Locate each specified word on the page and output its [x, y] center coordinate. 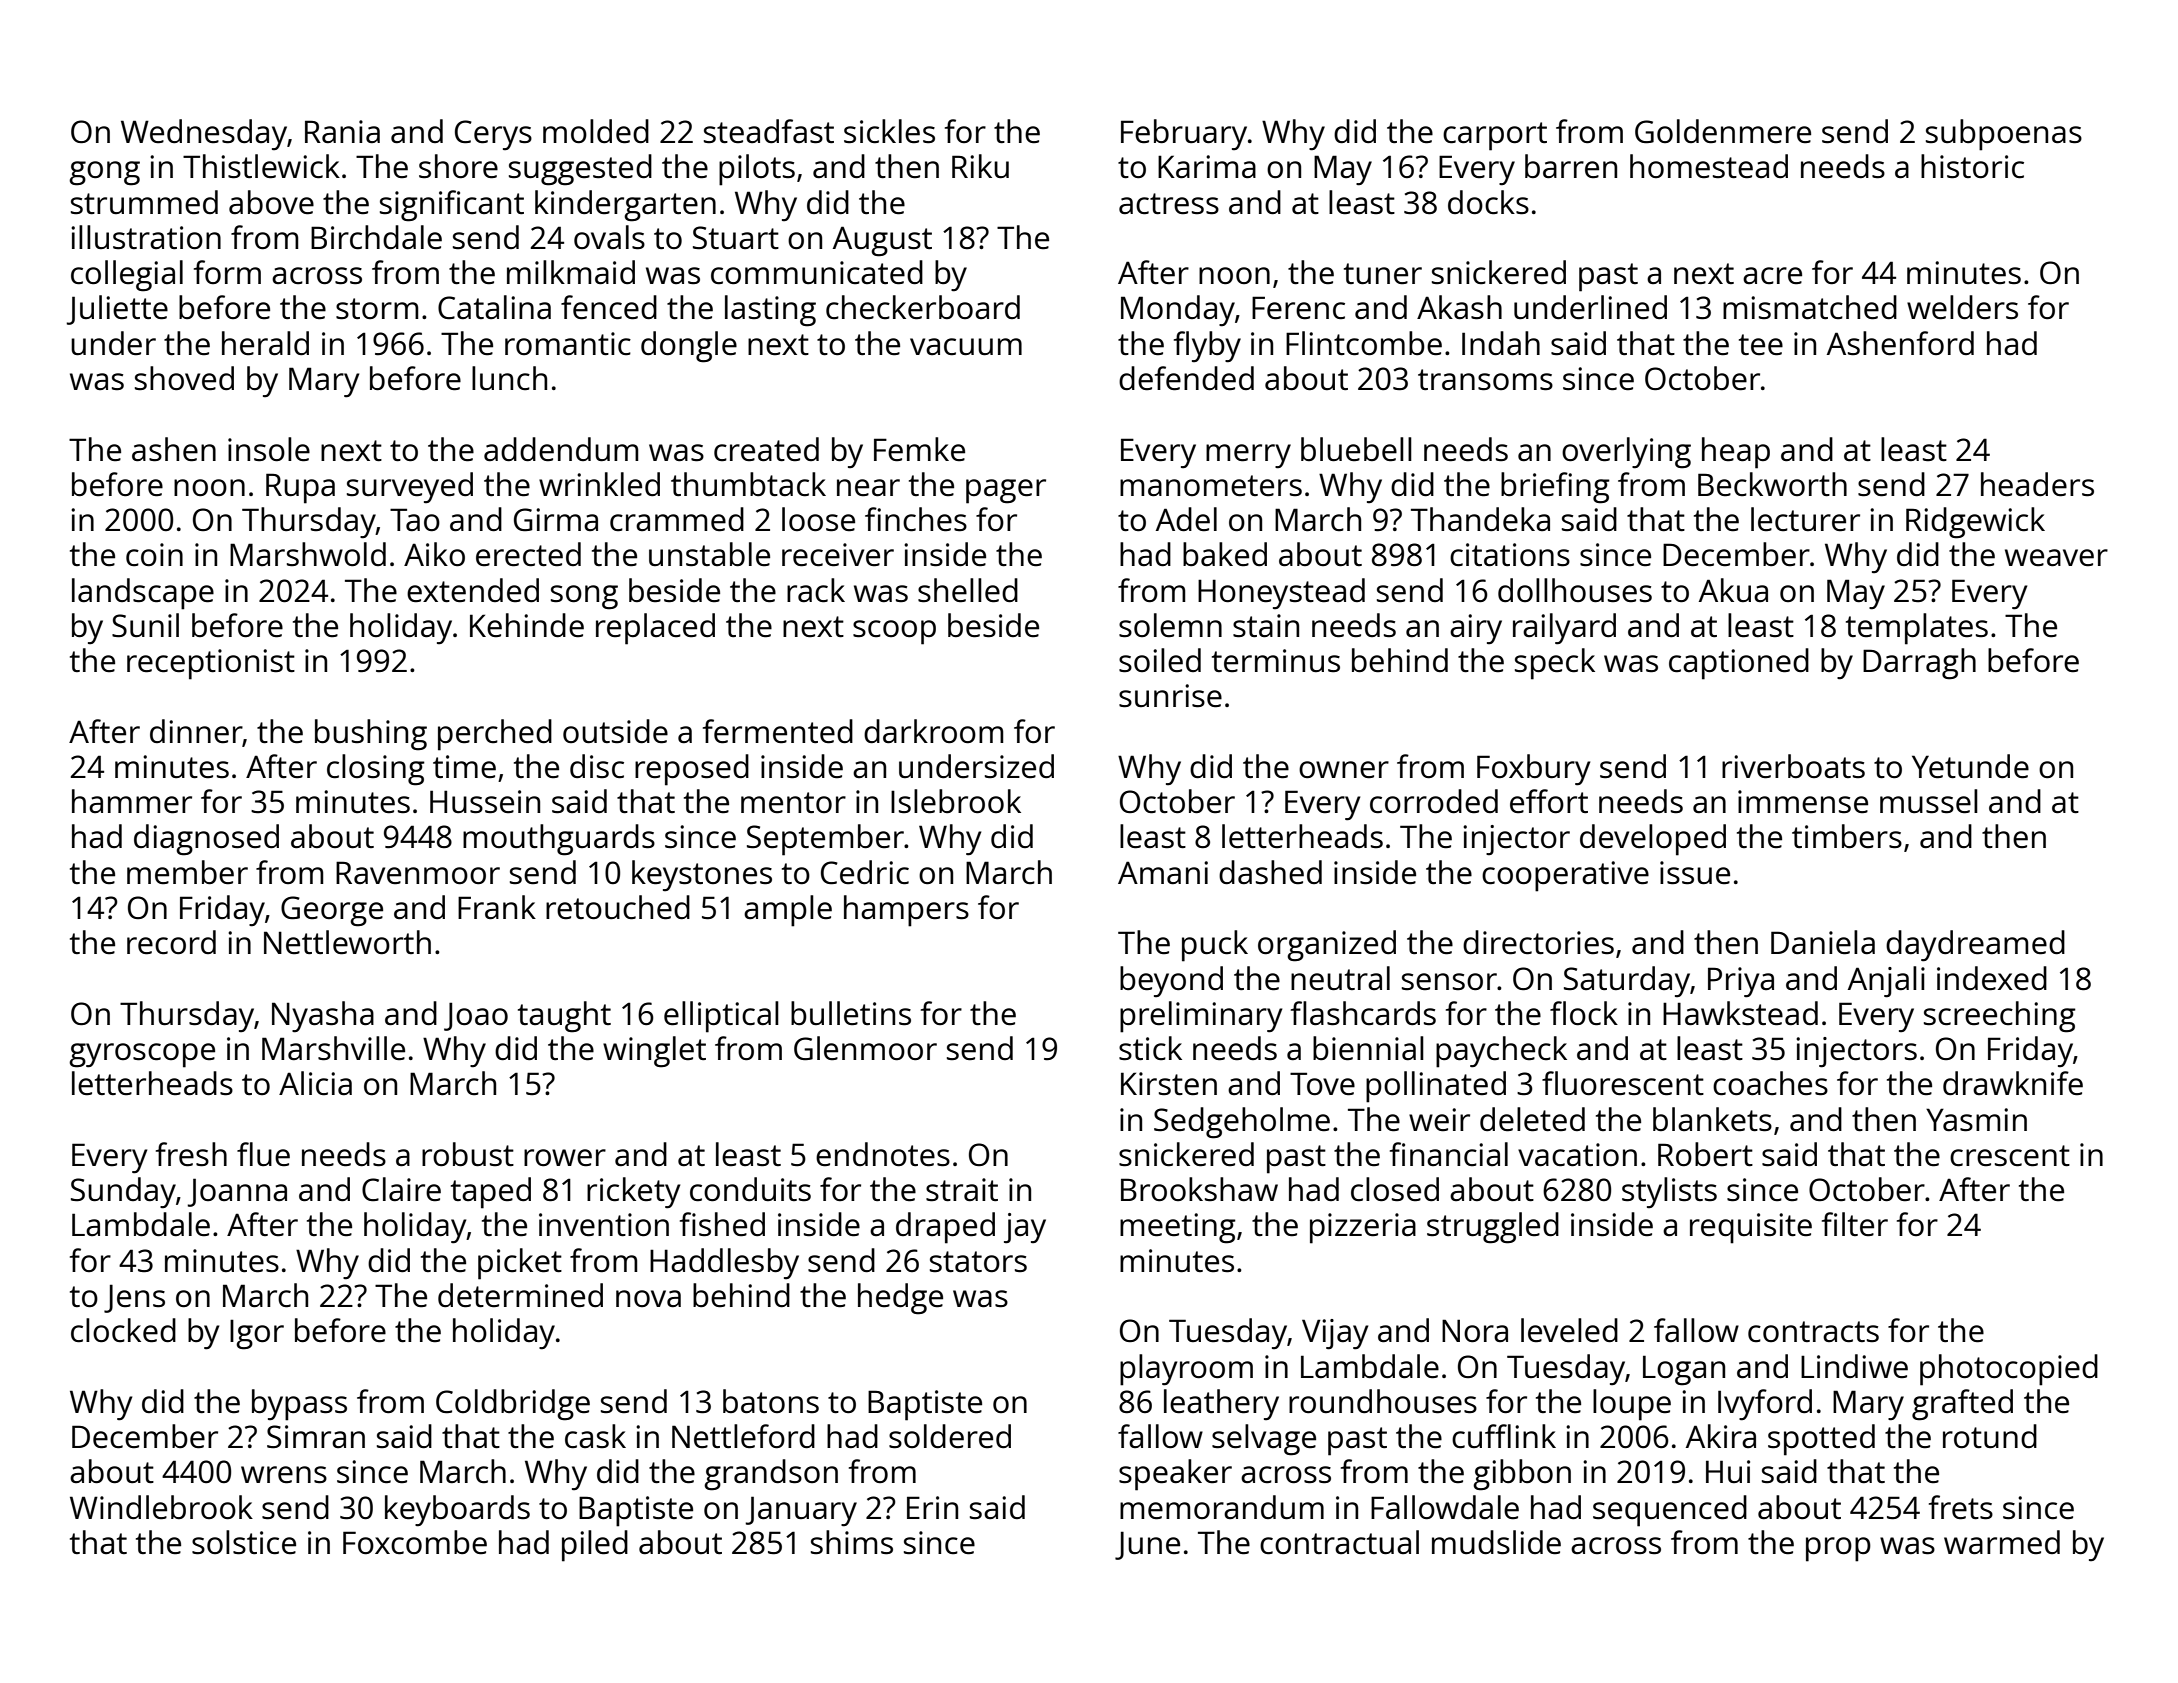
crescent [2010, 1156]
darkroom [933, 731]
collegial [127, 276]
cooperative [1565, 876]
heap [1736, 453]
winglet [654, 1052]
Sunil [145, 625]
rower [565, 1158]
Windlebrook [161, 1507]
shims [852, 1542]
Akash [1459, 307]
